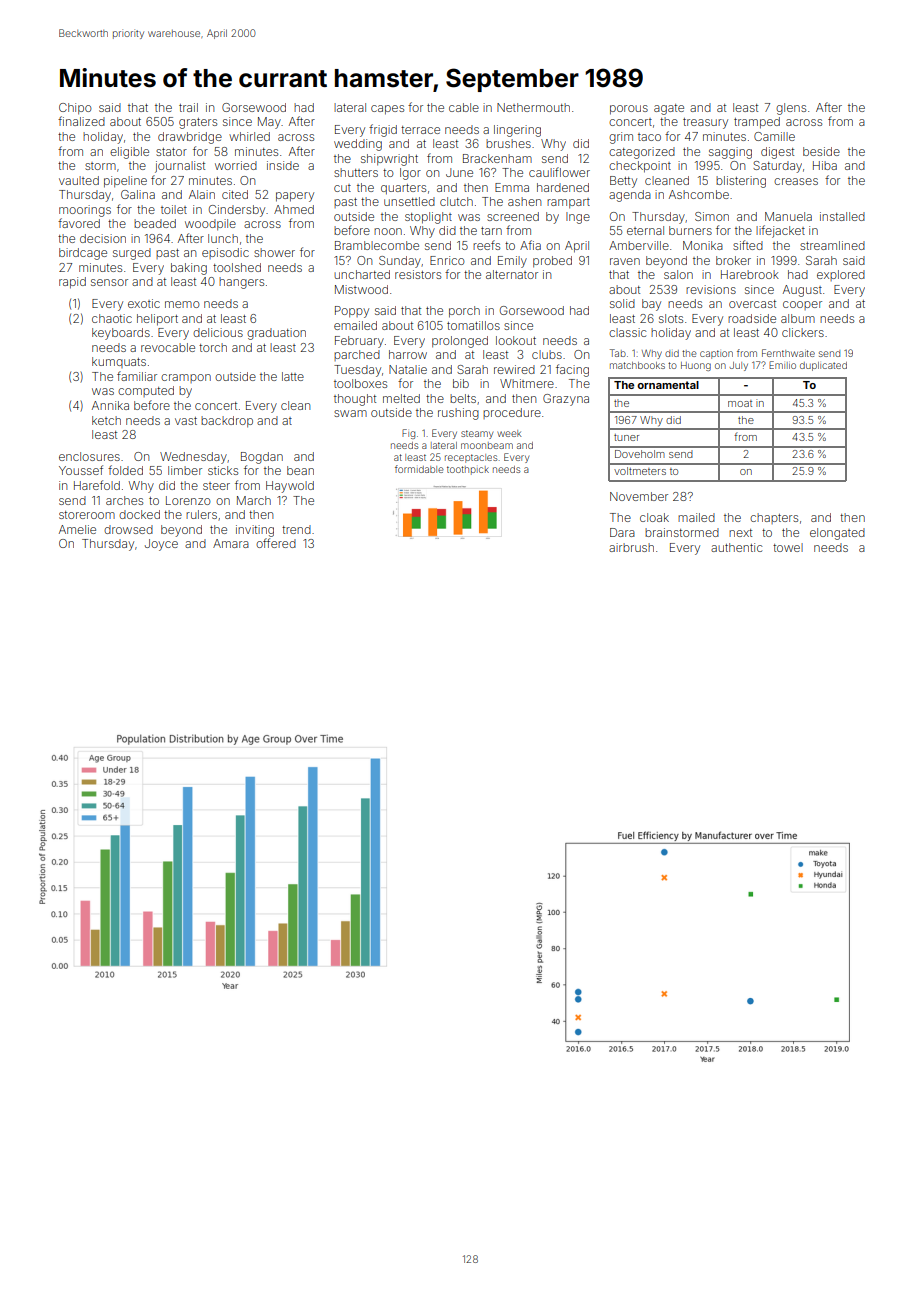  I want to click on glens, so click(791, 109).
